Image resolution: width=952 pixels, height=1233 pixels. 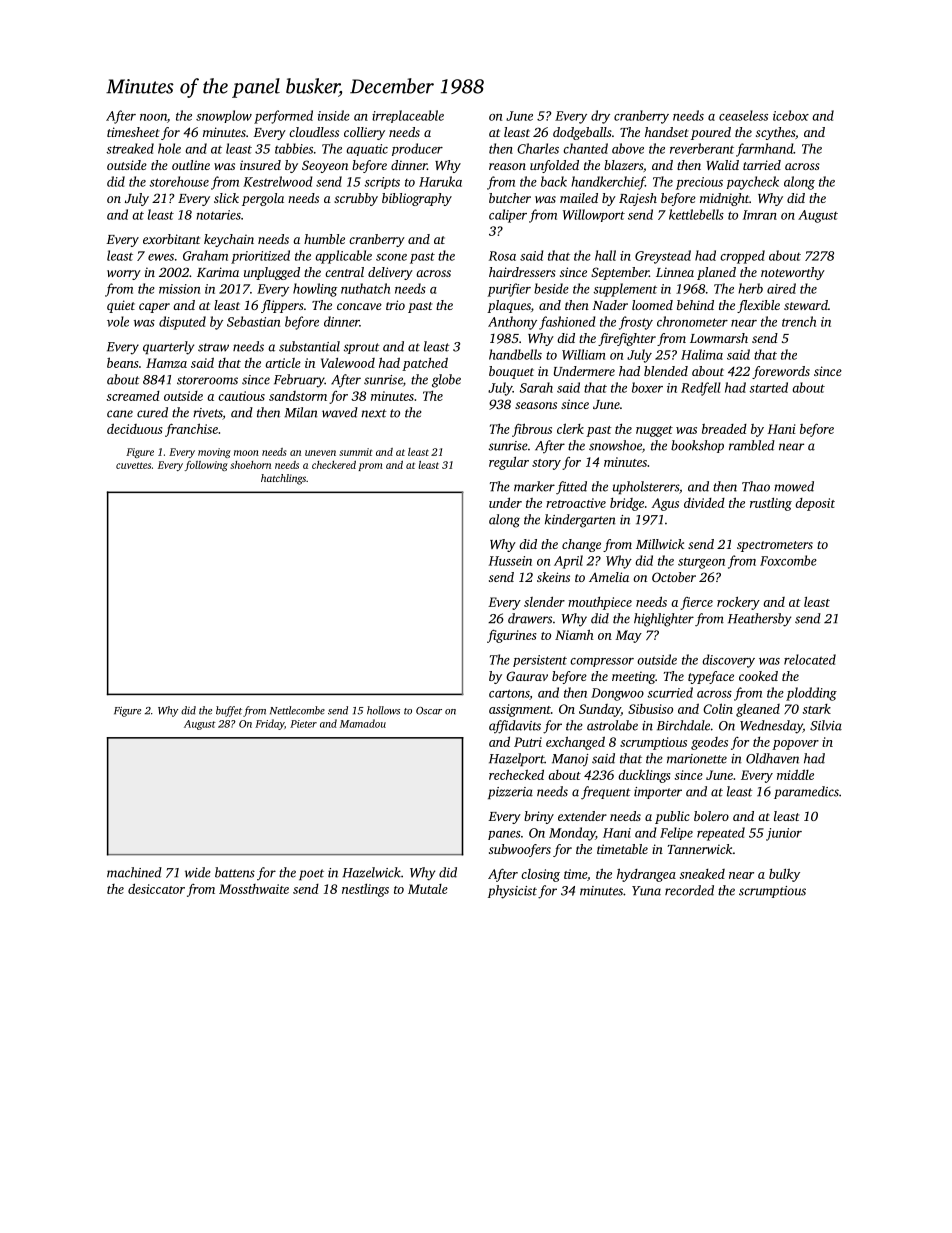 I want to click on snowplow, so click(x=224, y=116).
